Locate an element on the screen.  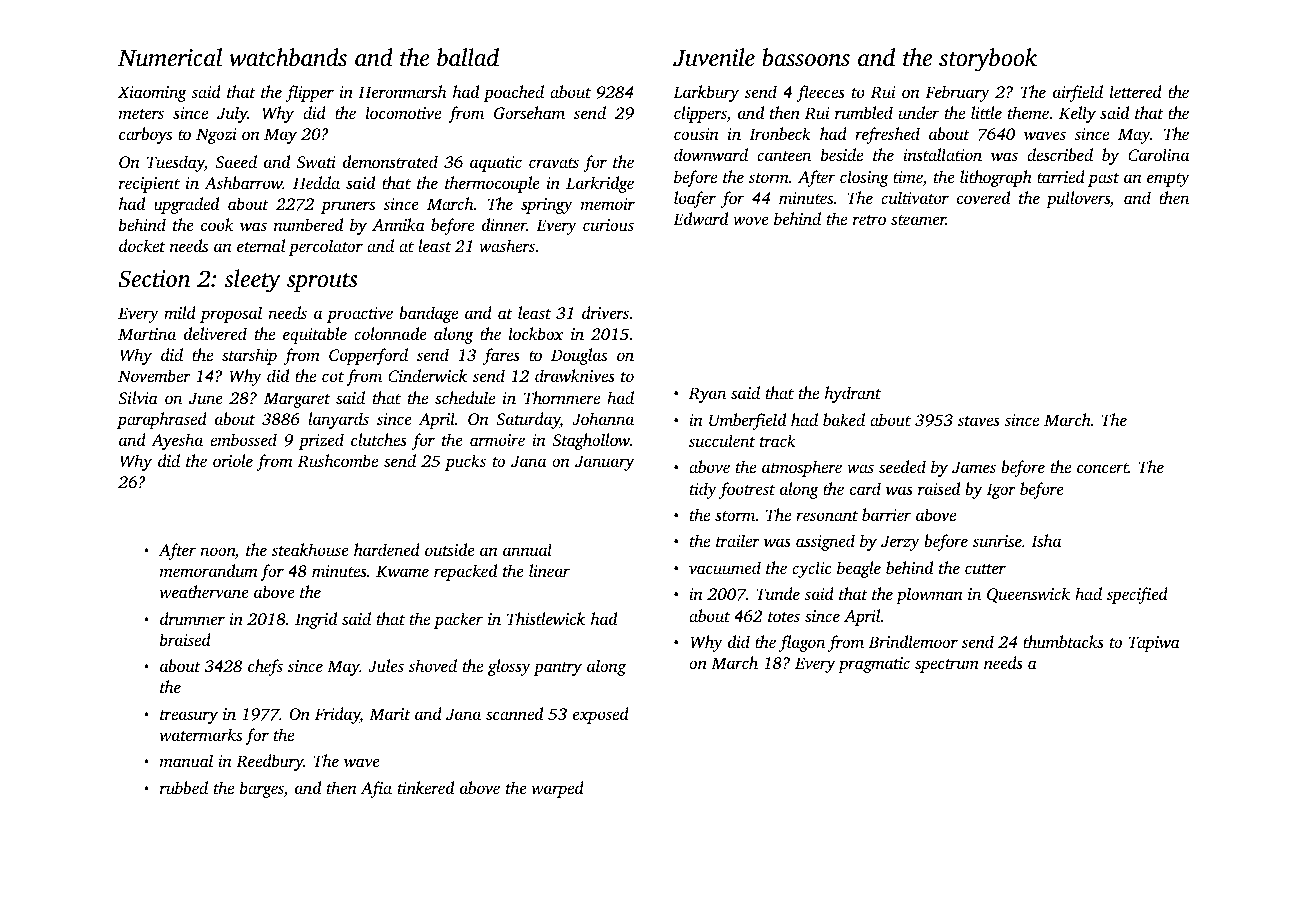
Jerzy is located at coordinates (900, 543).
